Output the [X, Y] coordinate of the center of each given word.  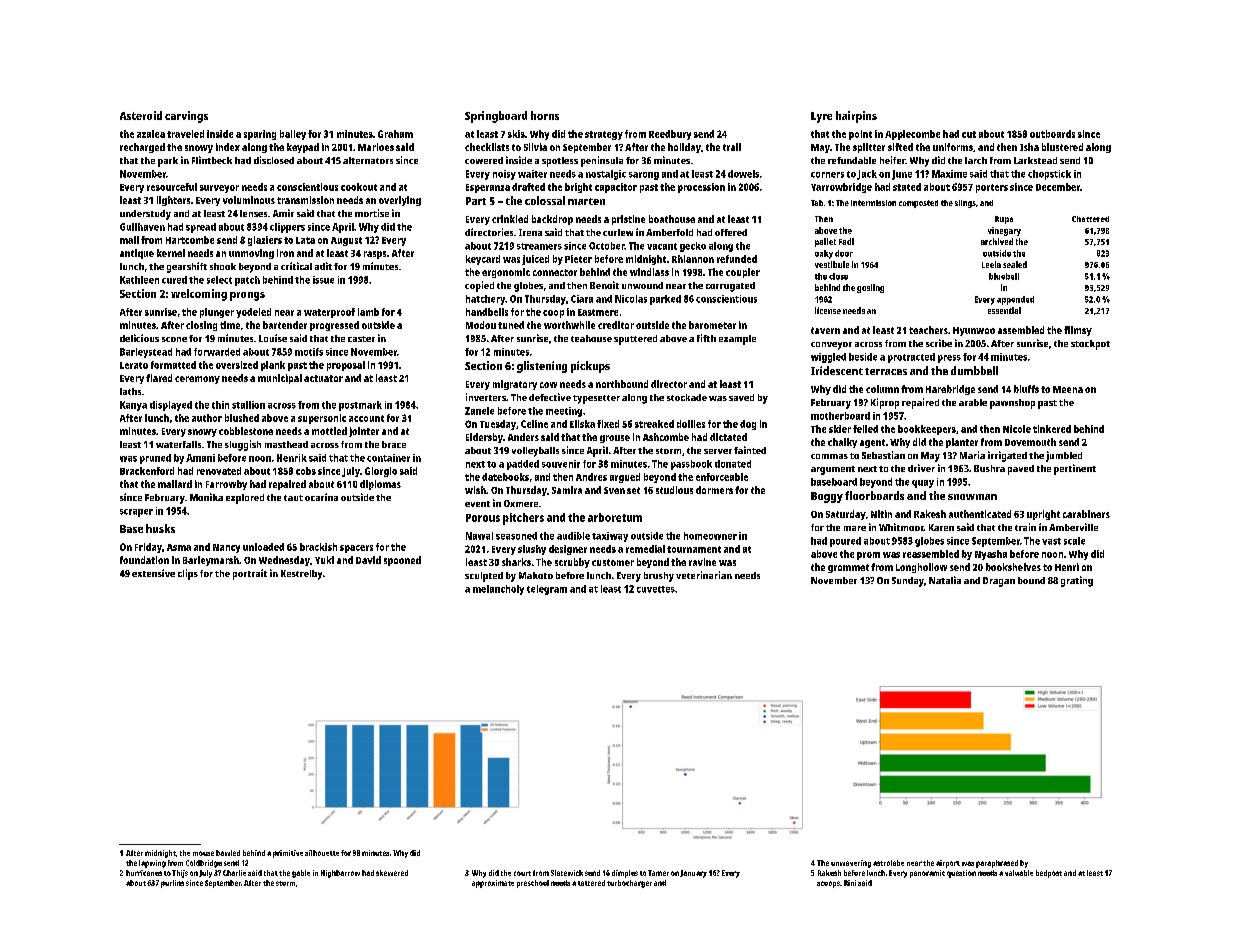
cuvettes [656, 589]
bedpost [1049, 874]
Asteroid [141, 115]
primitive [288, 854]
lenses [253, 213]
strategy [604, 135]
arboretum [615, 517]
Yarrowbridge [841, 188]
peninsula [602, 161]
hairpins [856, 117]
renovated [219, 471]
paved [1021, 470]
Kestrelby [301, 575]
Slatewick [567, 873]
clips [188, 574]
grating [1077, 581]
